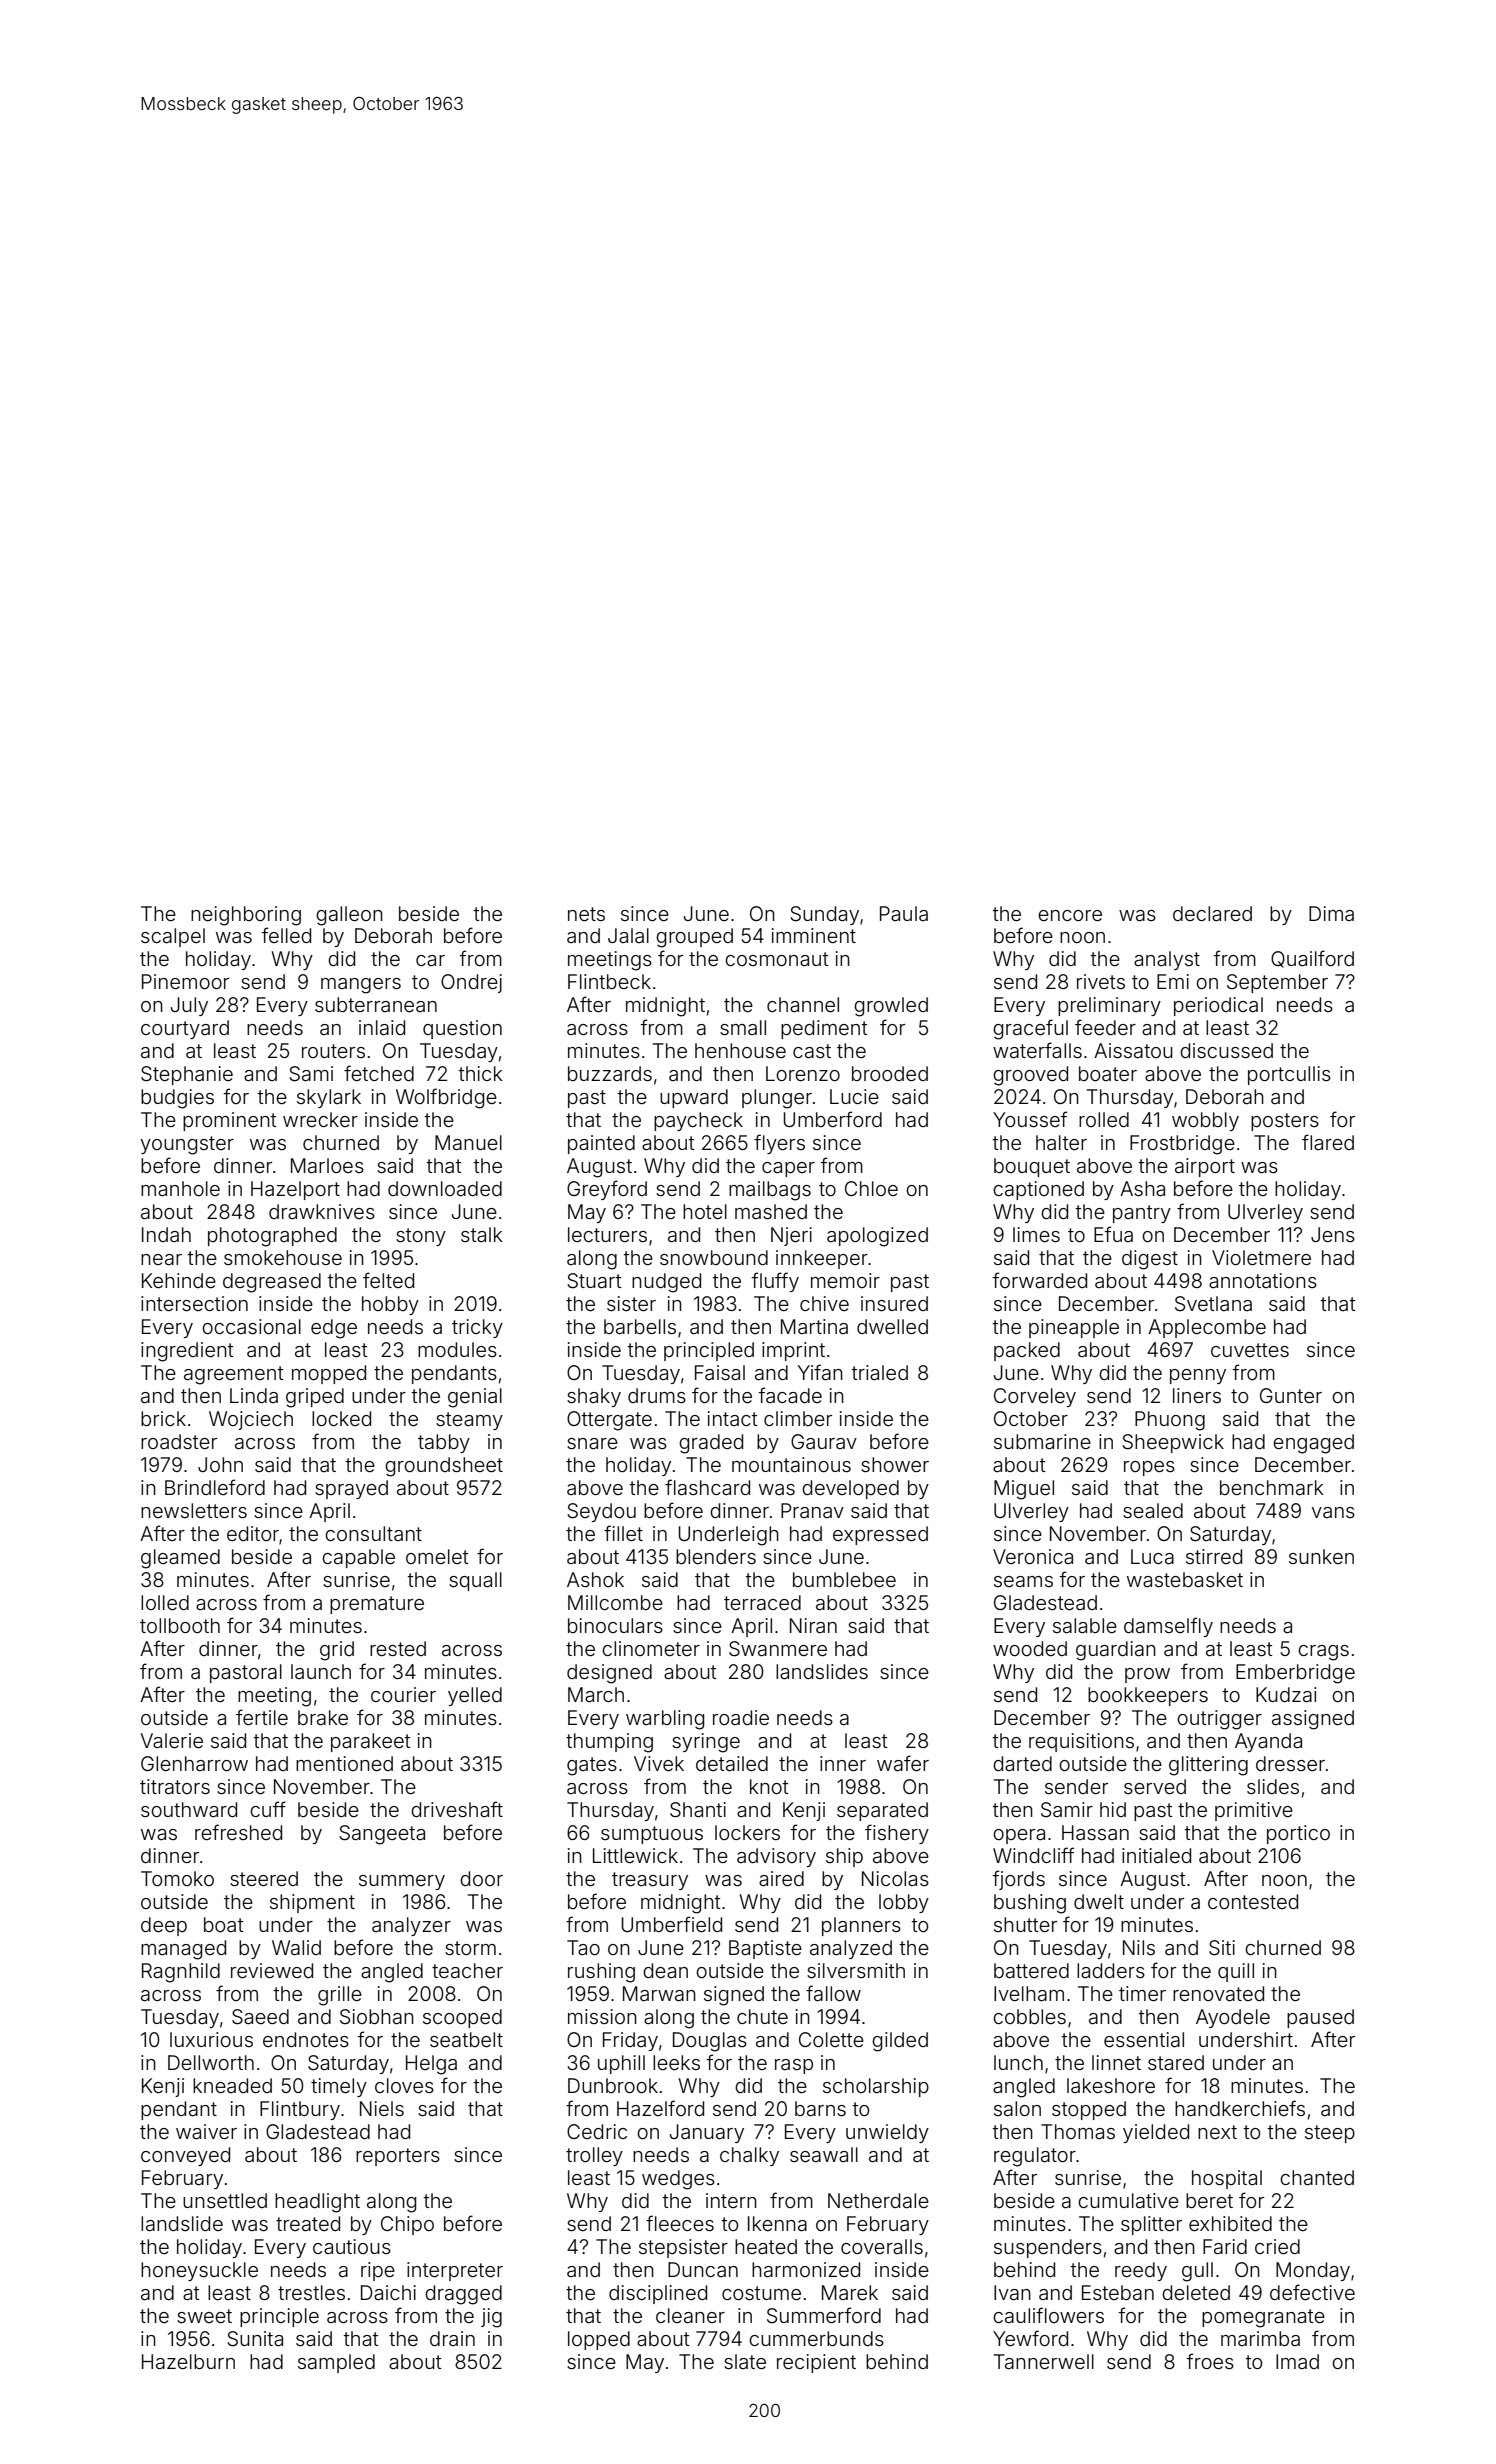 This screenshot has width=1496, height=2464. What do you see at coordinates (694, 938) in the screenshot?
I see `grouped` at bounding box center [694, 938].
